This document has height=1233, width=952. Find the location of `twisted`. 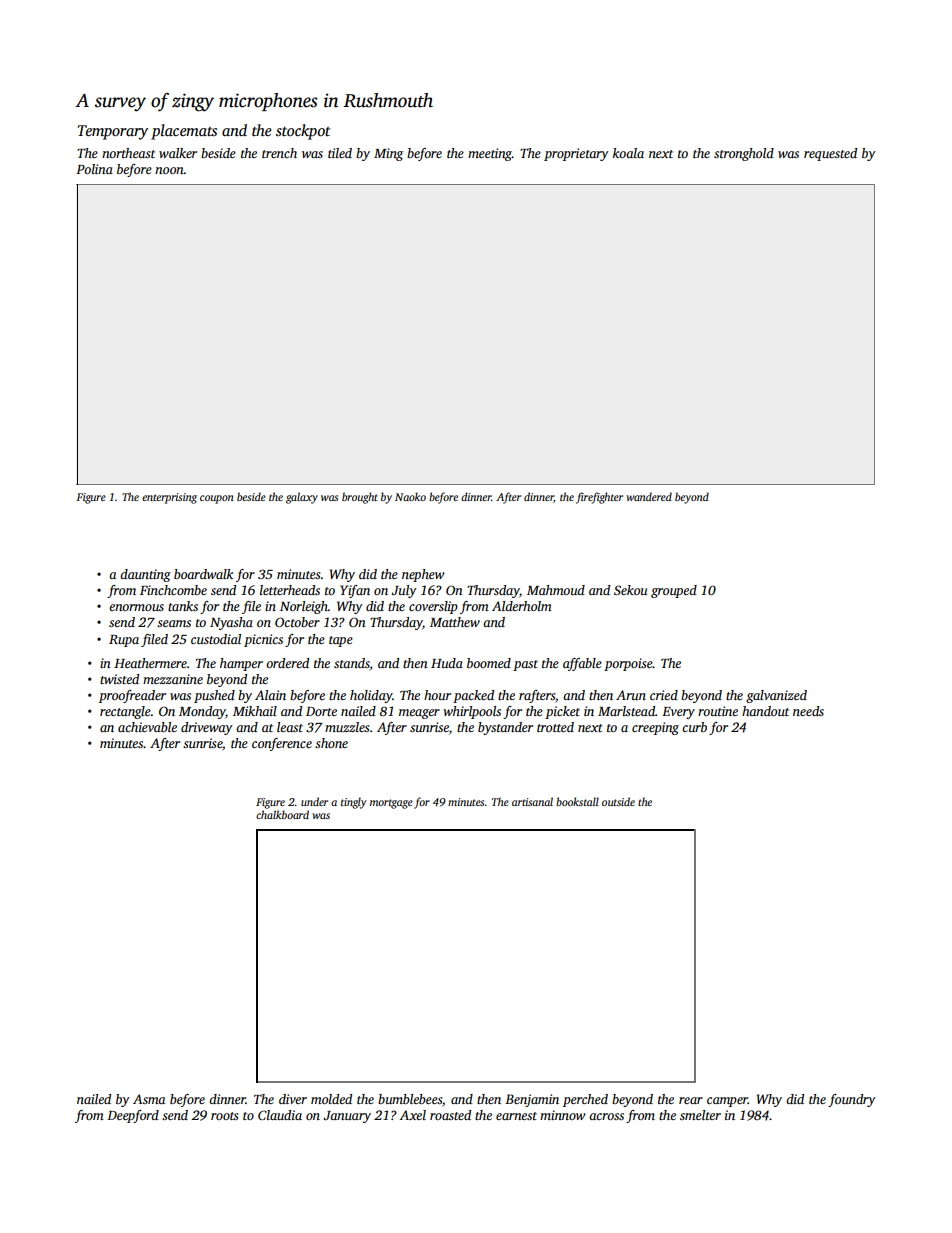

twisted is located at coordinates (119, 679).
